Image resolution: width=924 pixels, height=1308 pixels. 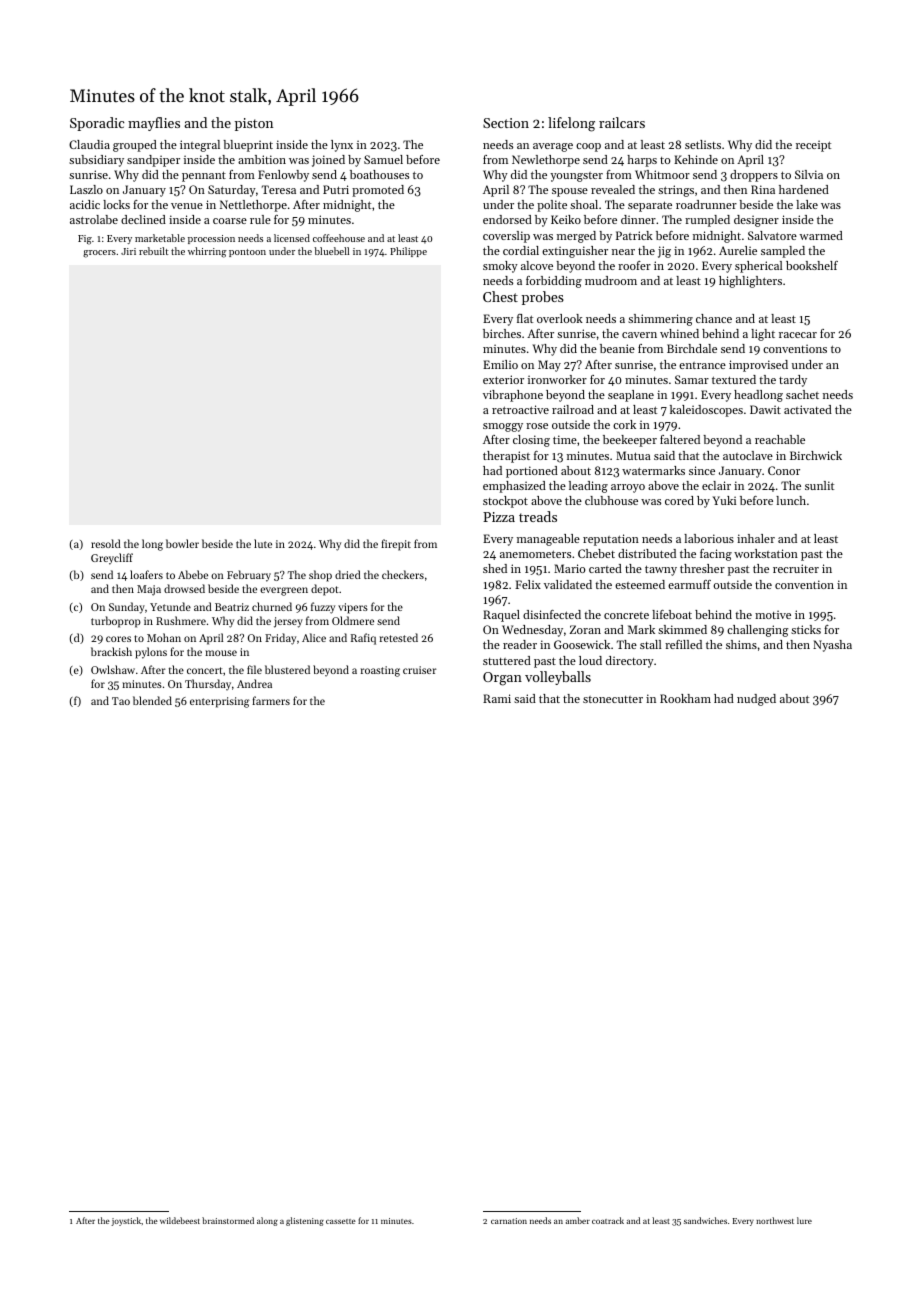 What do you see at coordinates (254, 124) in the image?
I see `piston` at bounding box center [254, 124].
